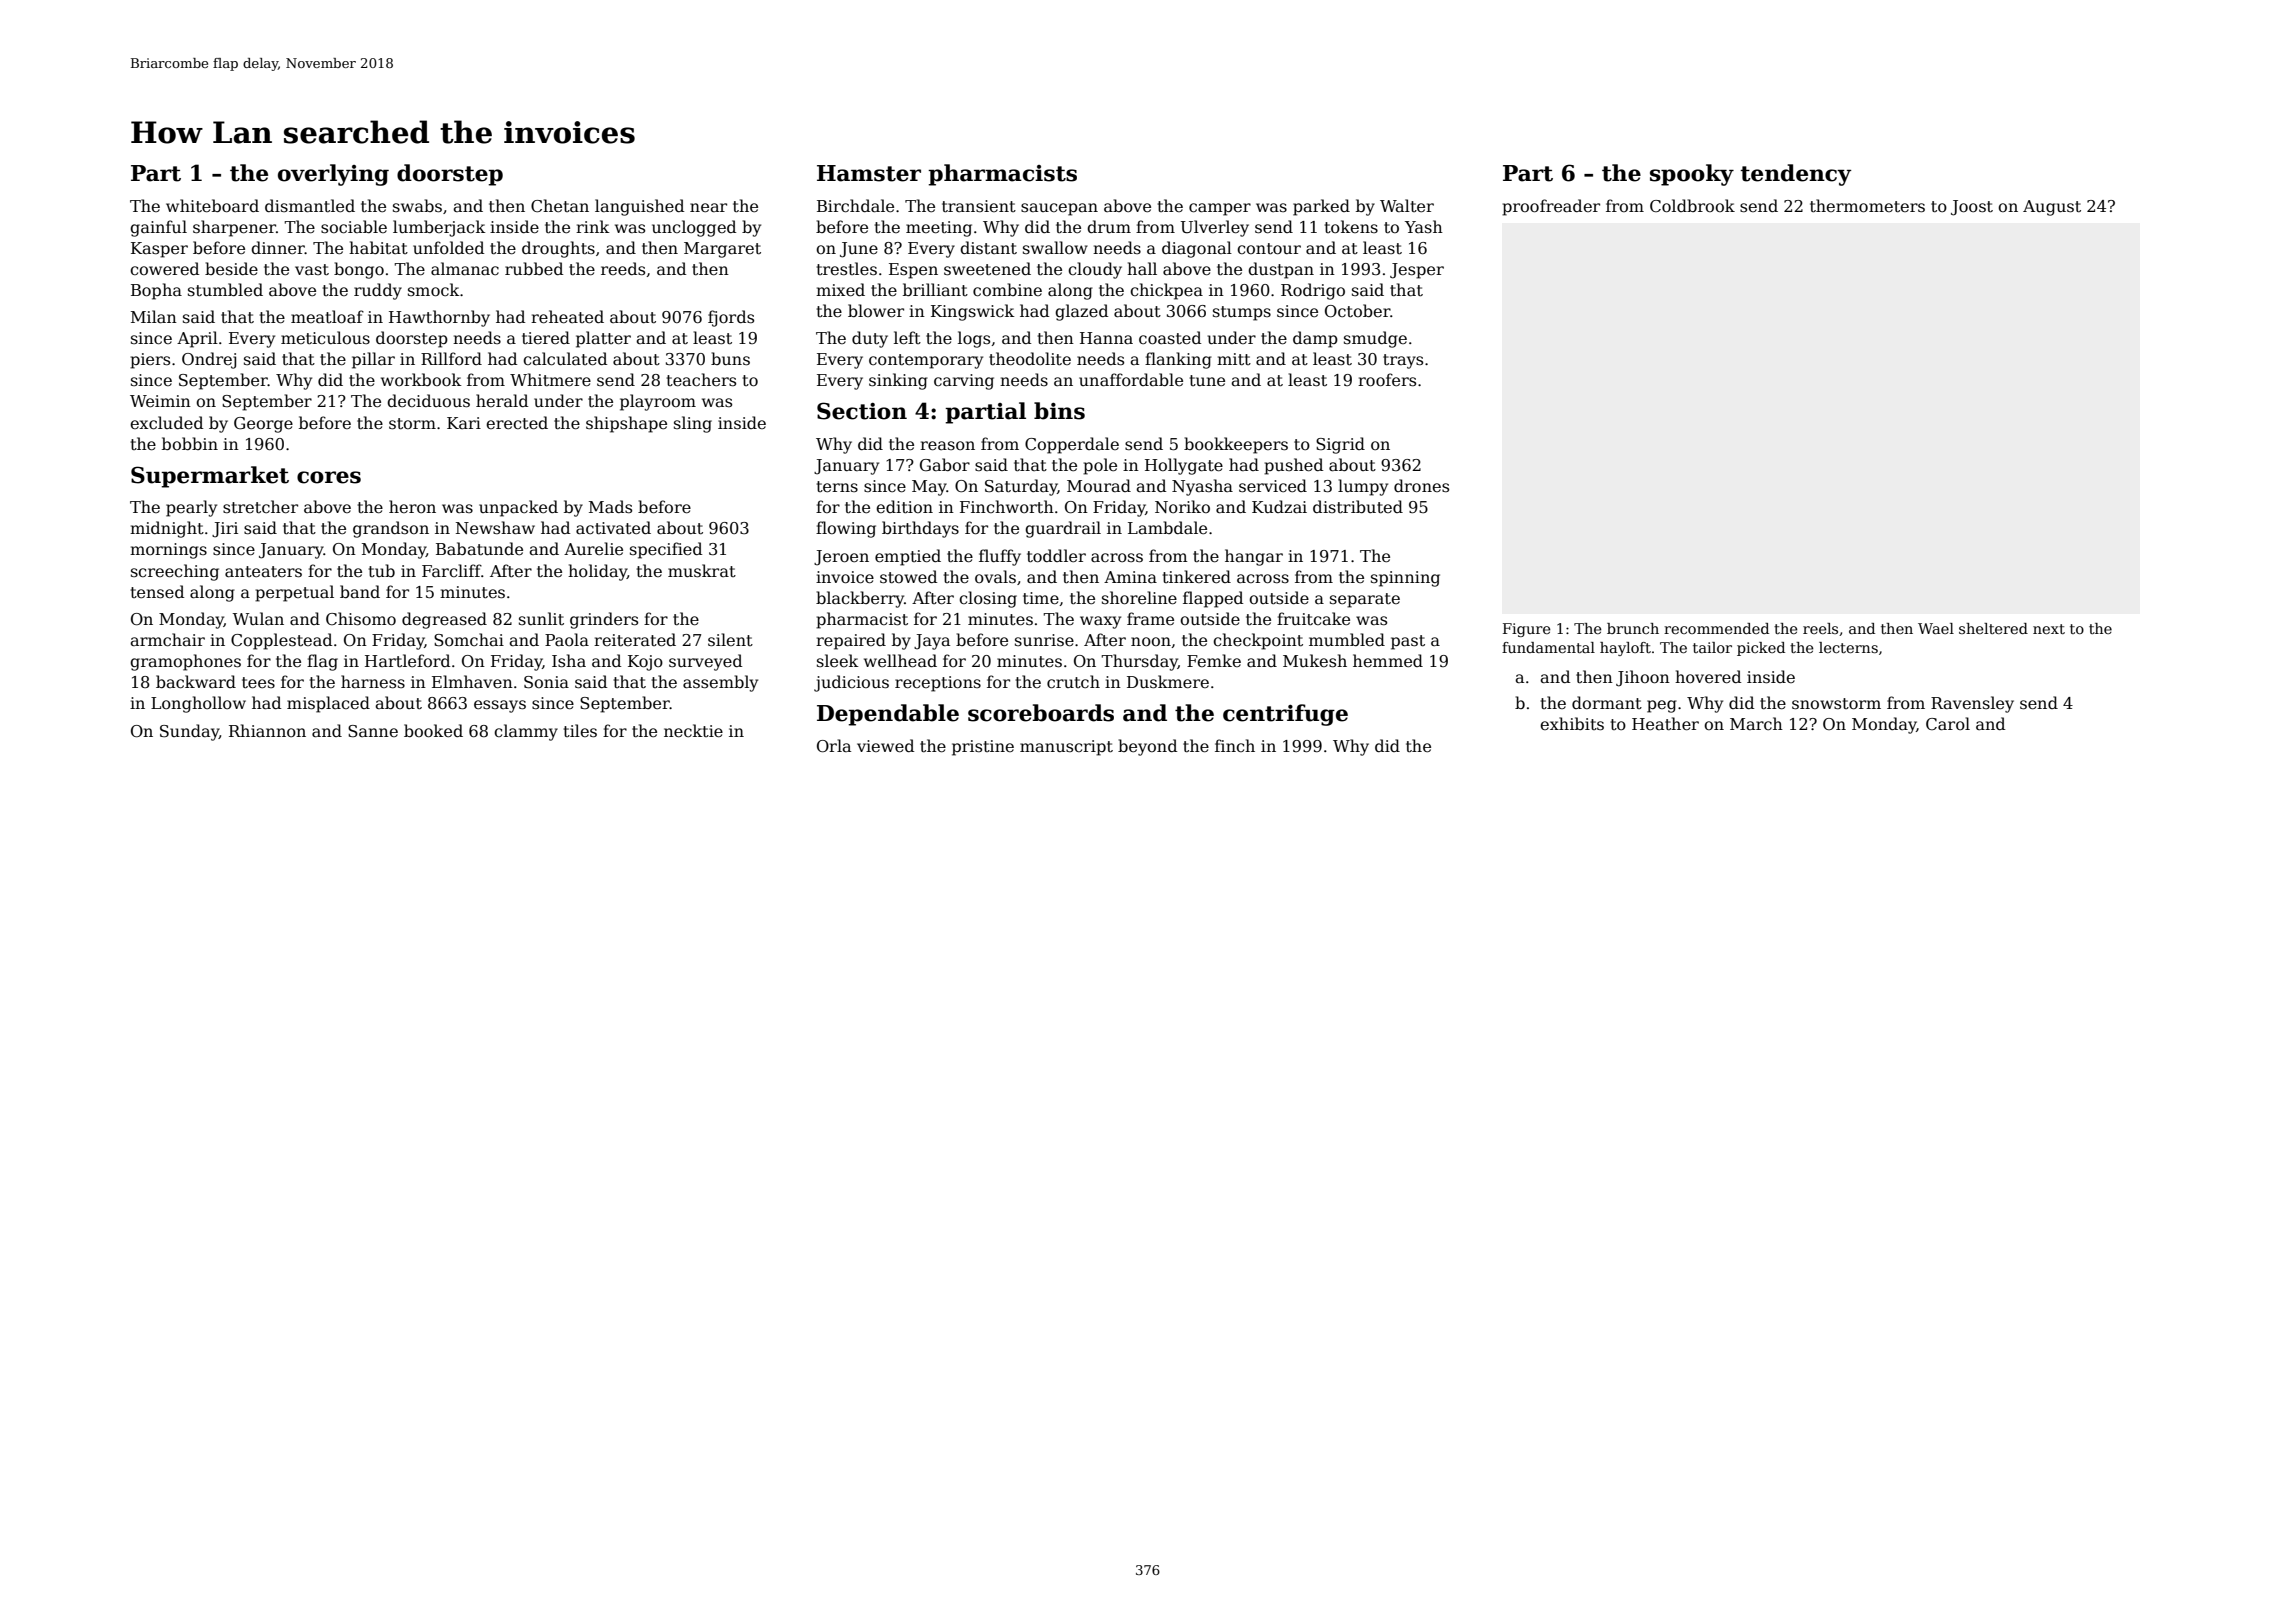 The width and height of the document is (2270, 1605). I want to click on tendency, so click(1795, 175).
